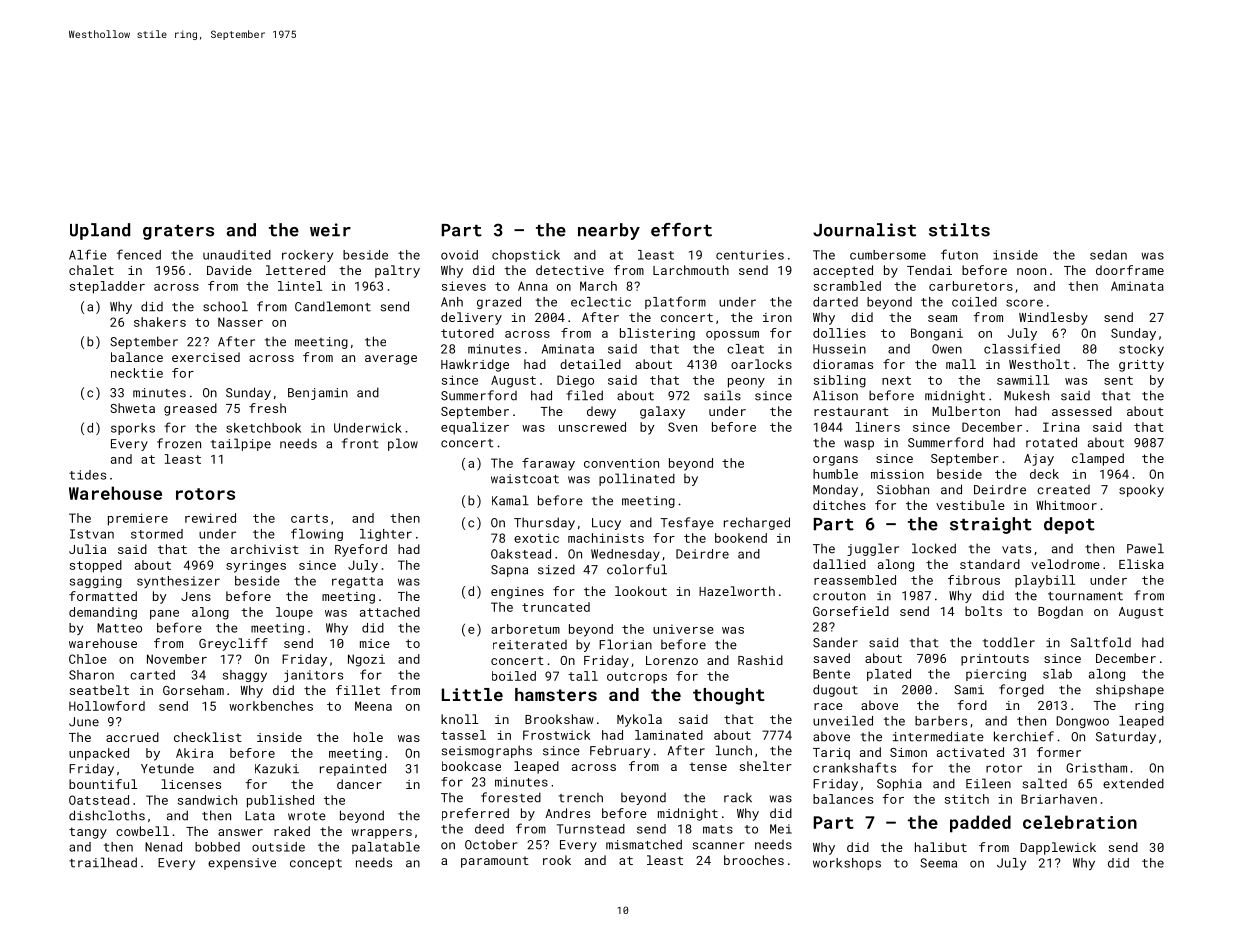  Describe the element at coordinates (591, 829) in the document. I see `Turnstead` at that location.
